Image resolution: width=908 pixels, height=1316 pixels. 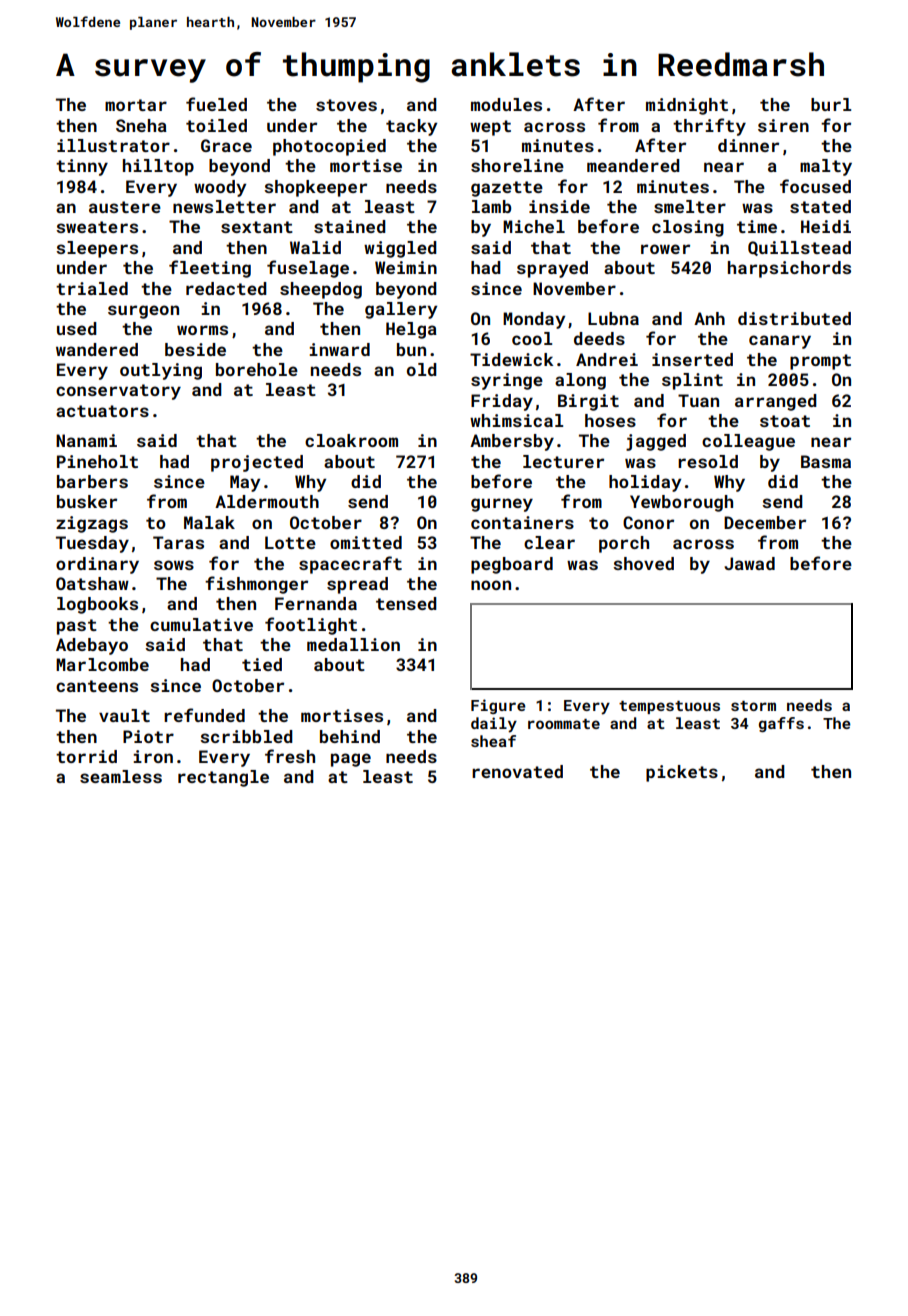 I want to click on Jawad, so click(x=749, y=563).
